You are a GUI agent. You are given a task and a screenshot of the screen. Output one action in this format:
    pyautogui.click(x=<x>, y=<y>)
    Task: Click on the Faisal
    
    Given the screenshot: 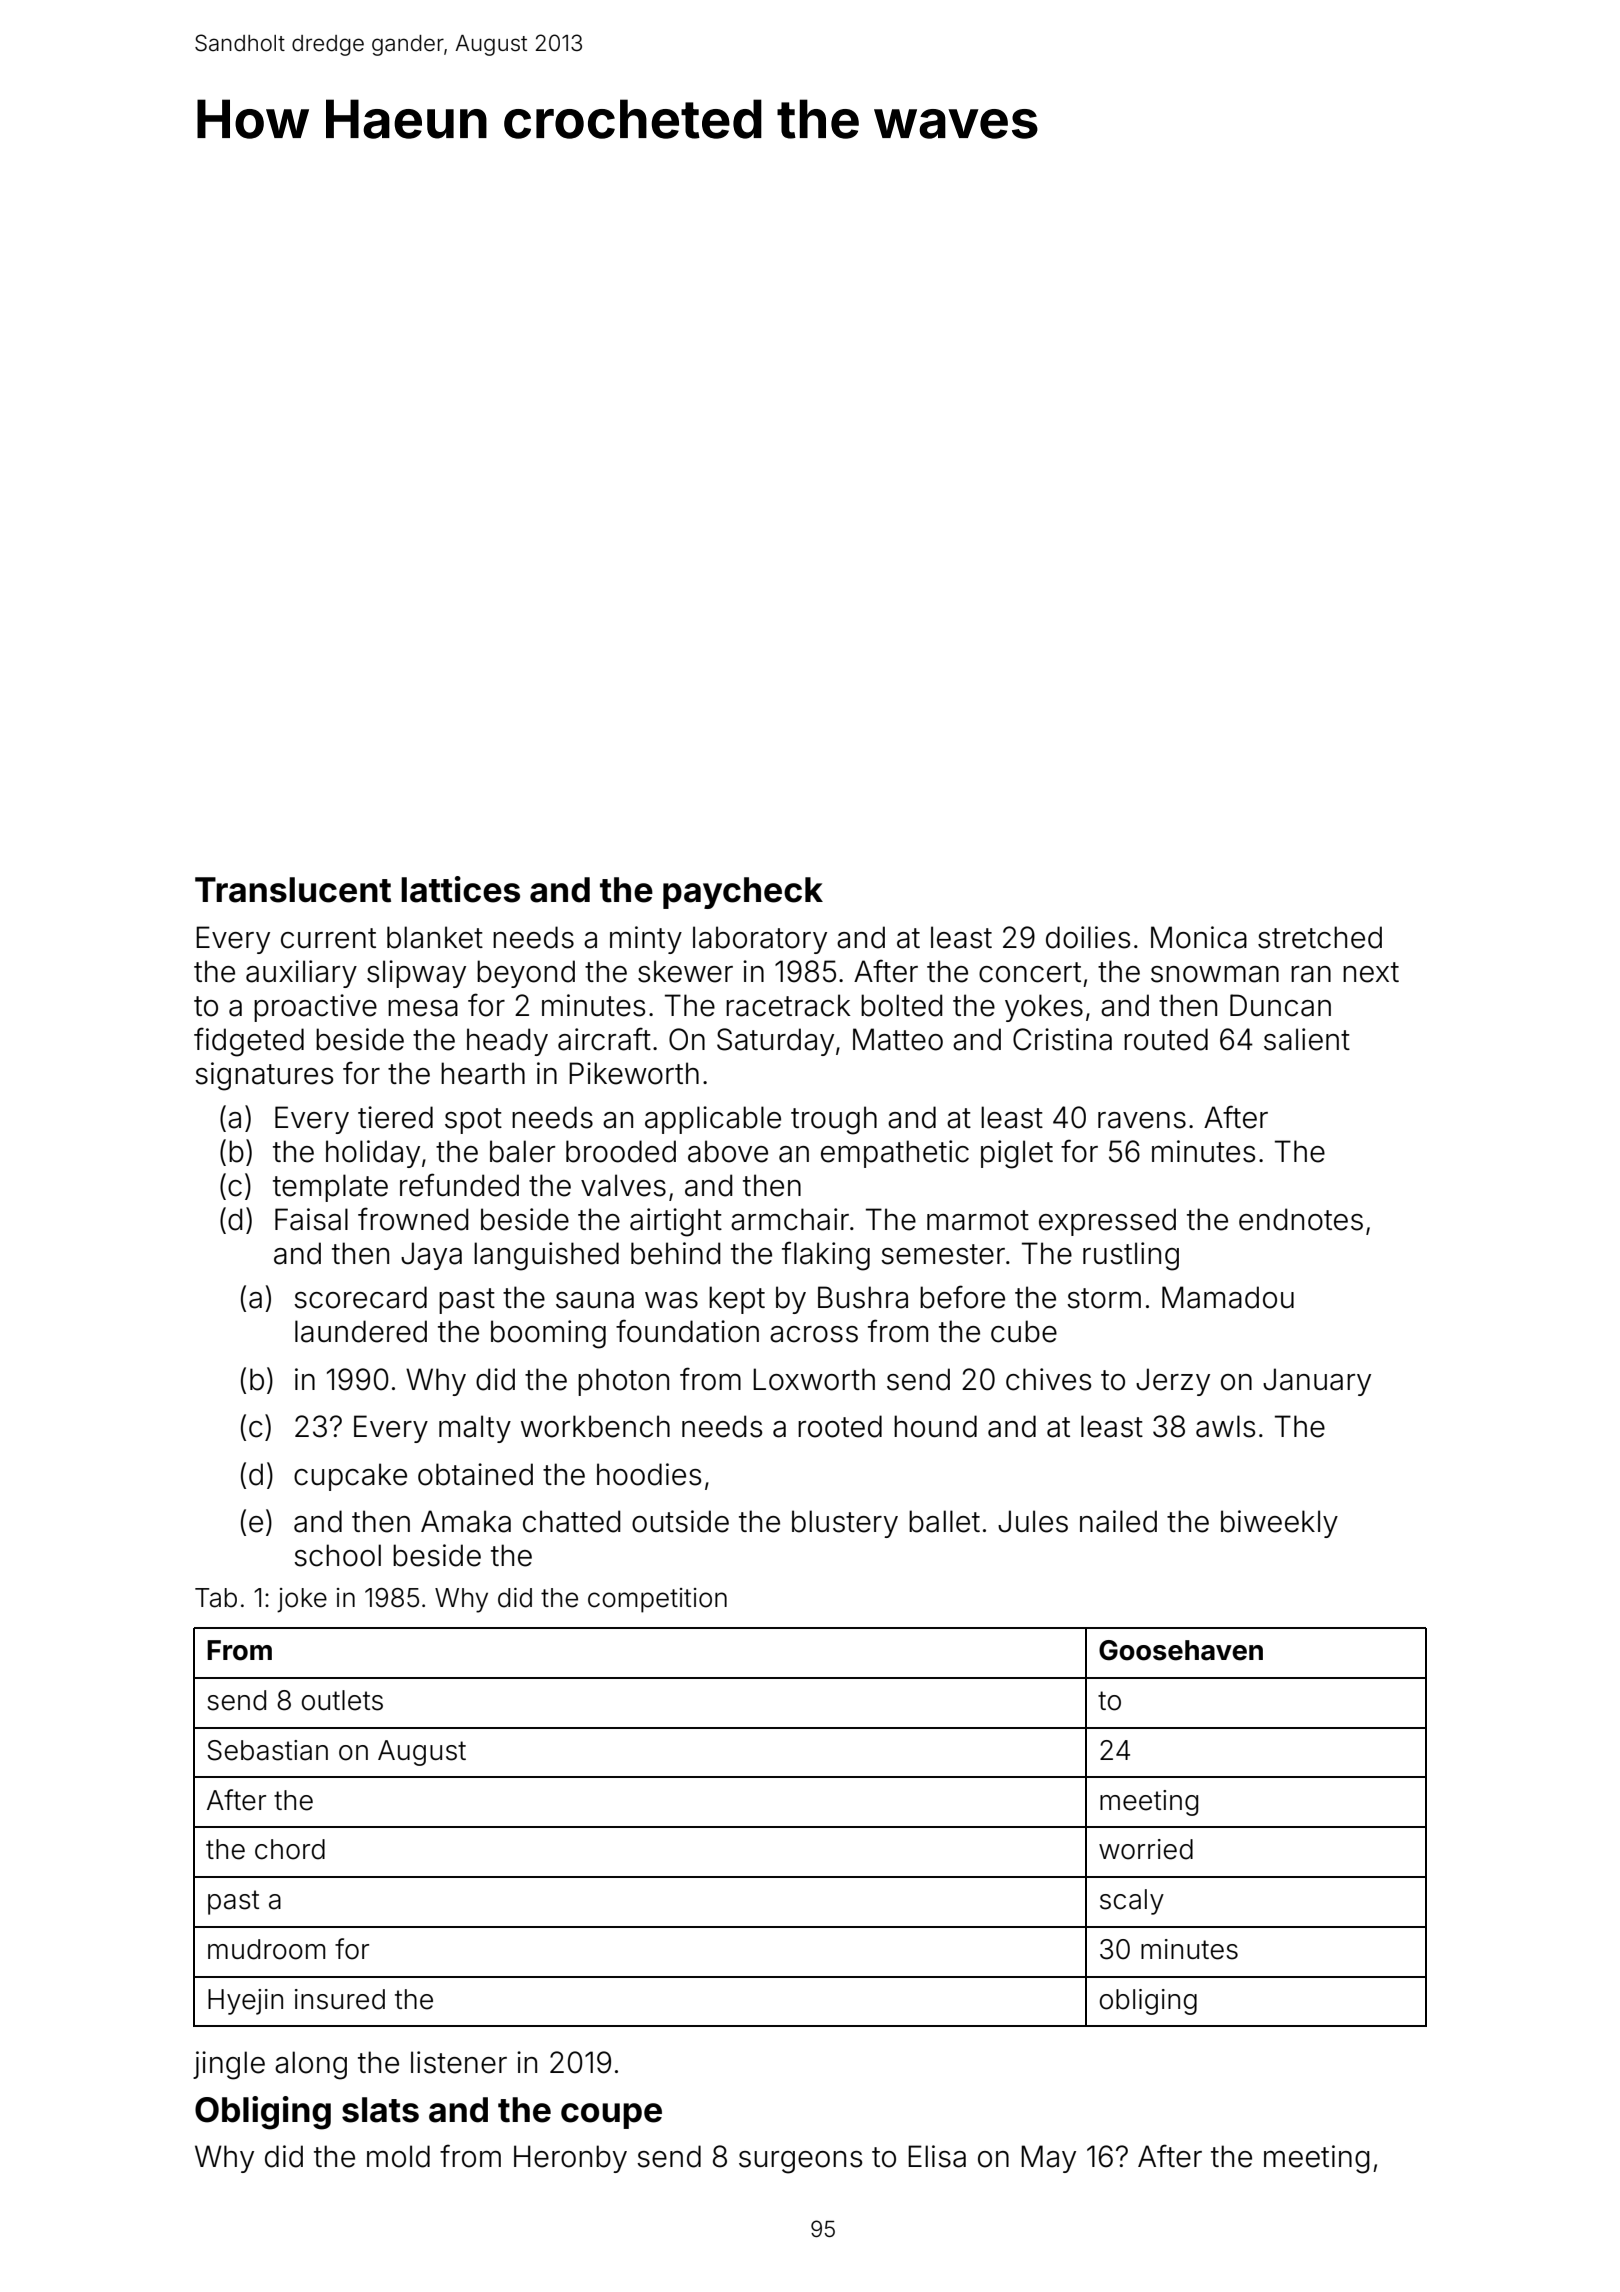 What is the action you would take?
    pyautogui.click(x=311, y=1219)
